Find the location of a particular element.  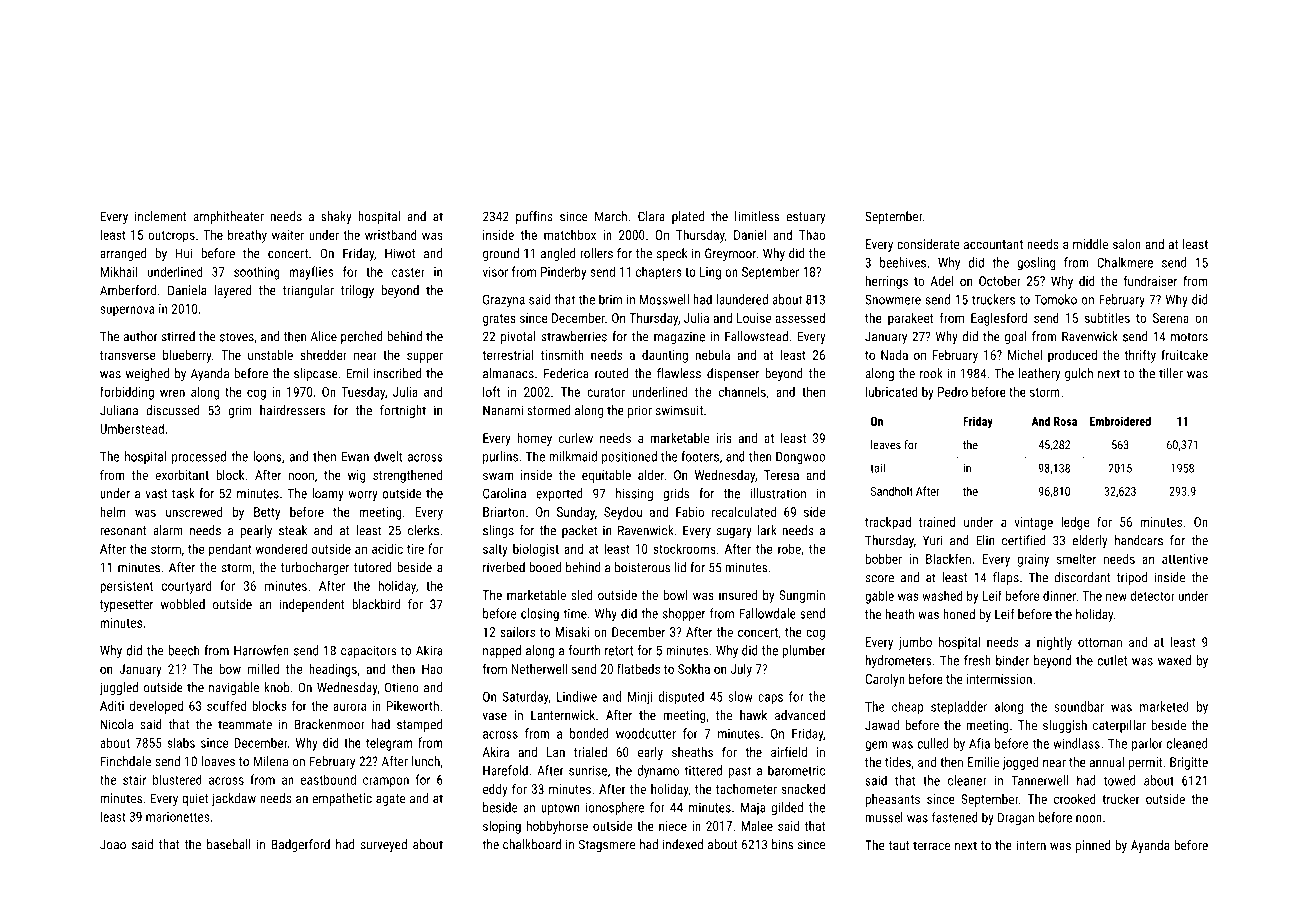

tail is located at coordinates (877, 468).
